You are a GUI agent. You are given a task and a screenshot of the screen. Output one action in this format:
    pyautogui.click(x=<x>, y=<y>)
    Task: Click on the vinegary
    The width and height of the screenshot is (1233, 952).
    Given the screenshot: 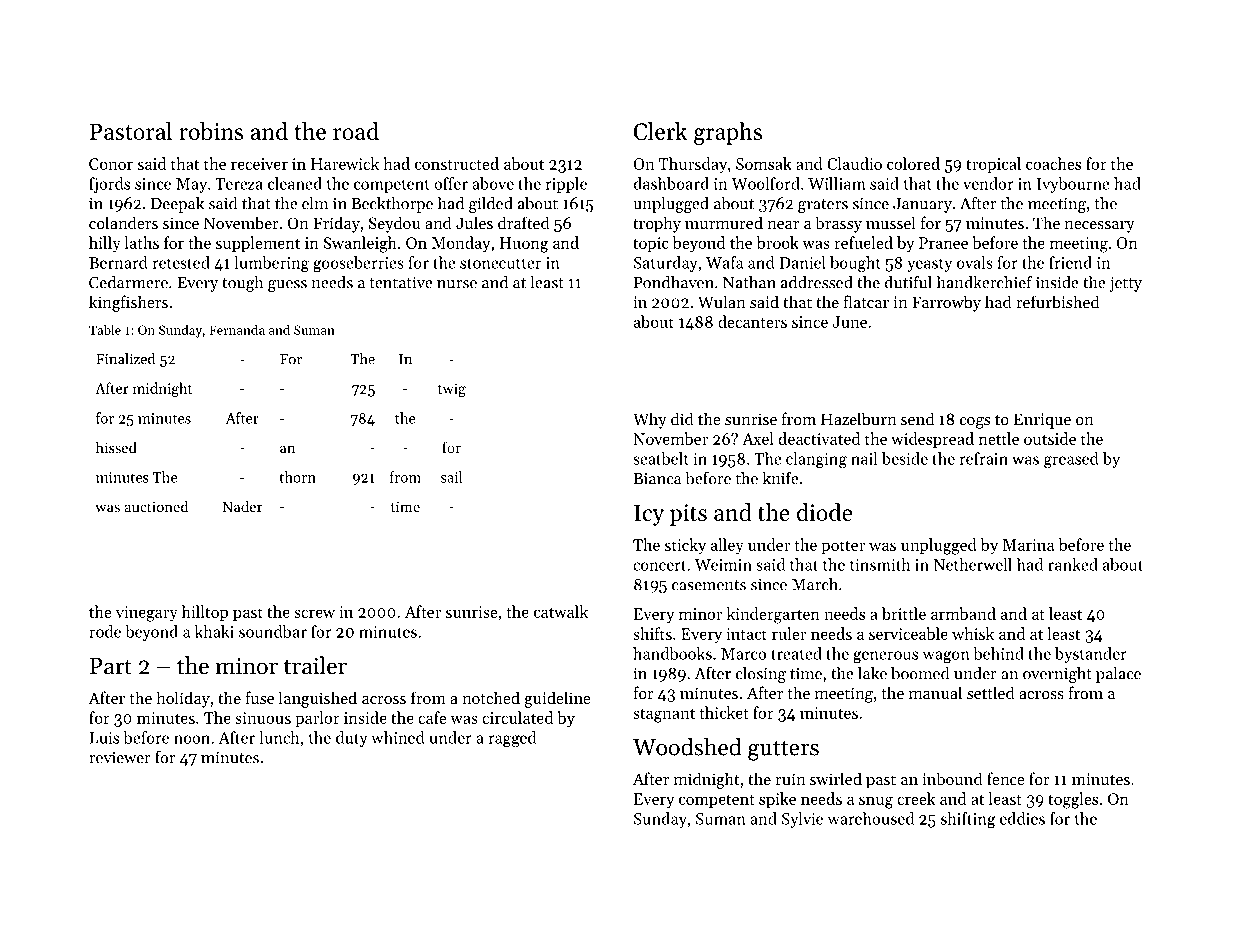 What is the action you would take?
    pyautogui.click(x=147, y=614)
